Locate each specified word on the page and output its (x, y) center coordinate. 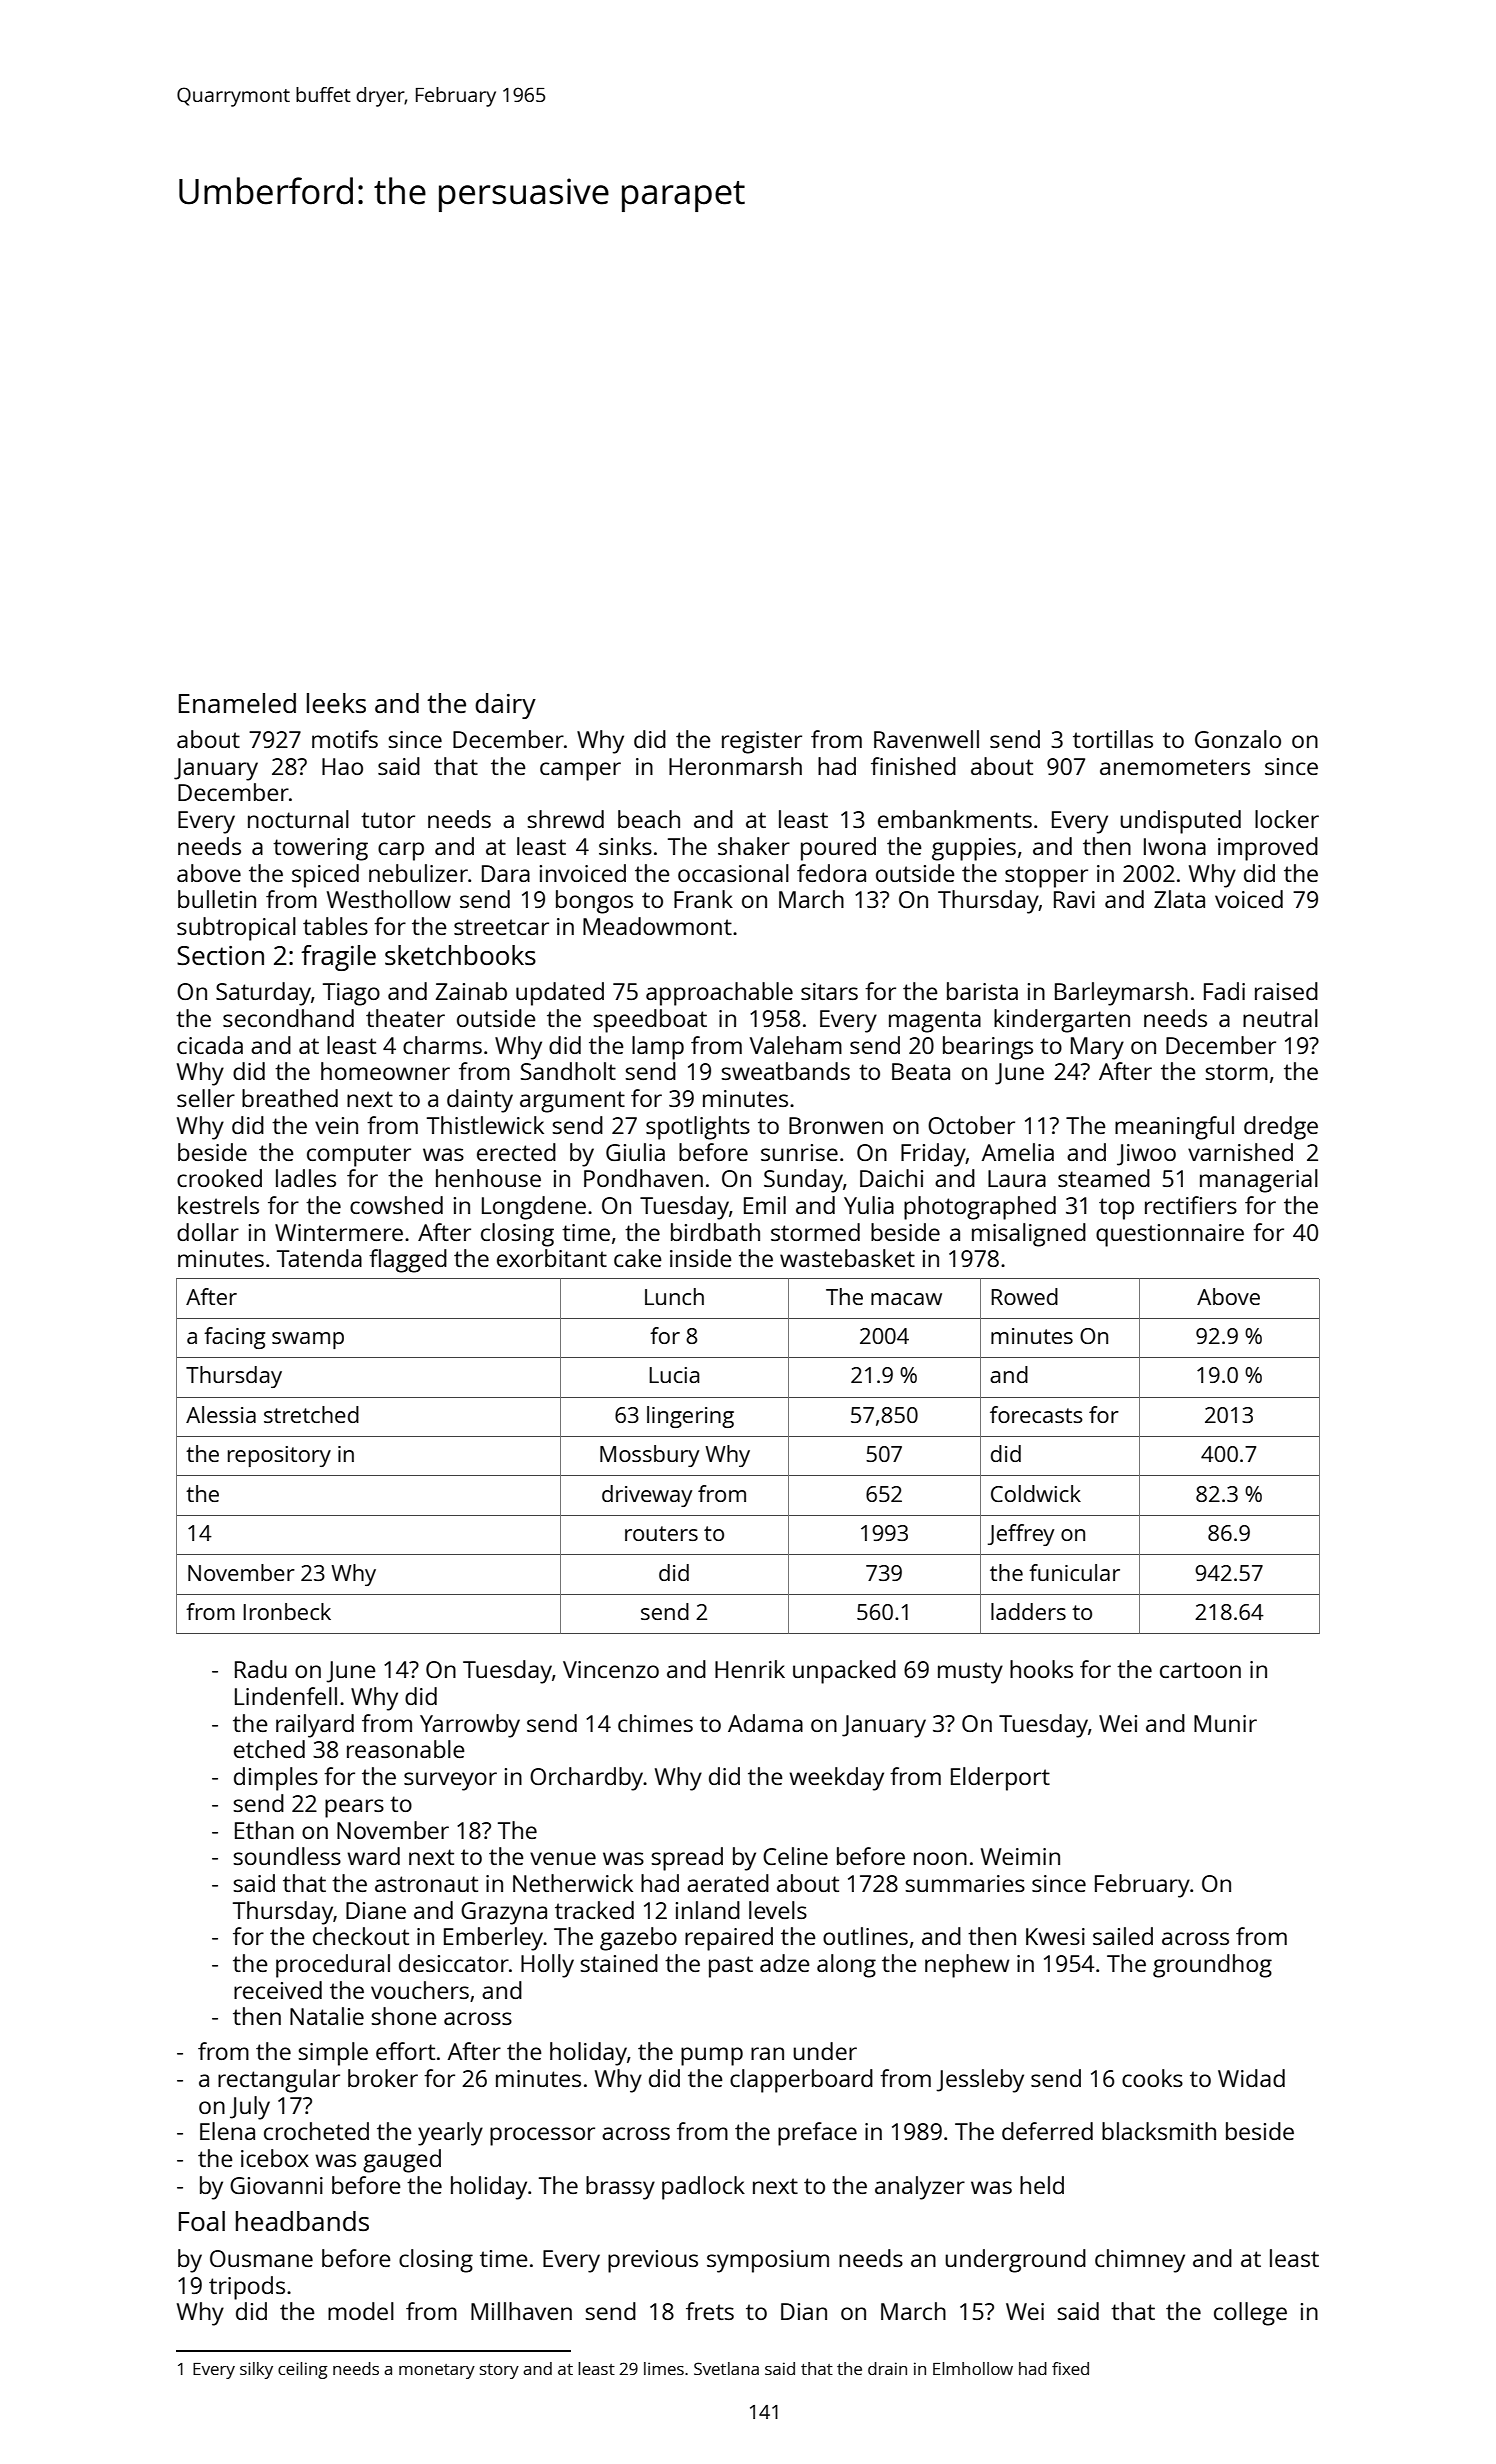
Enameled (237, 703)
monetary (437, 2371)
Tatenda (319, 1258)
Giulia (635, 1152)
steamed (1104, 1178)
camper (580, 771)
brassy (620, 2188)
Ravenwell (926, 739)
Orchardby (587, 1779)
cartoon (1200, 1670)
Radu (261, 1669)
